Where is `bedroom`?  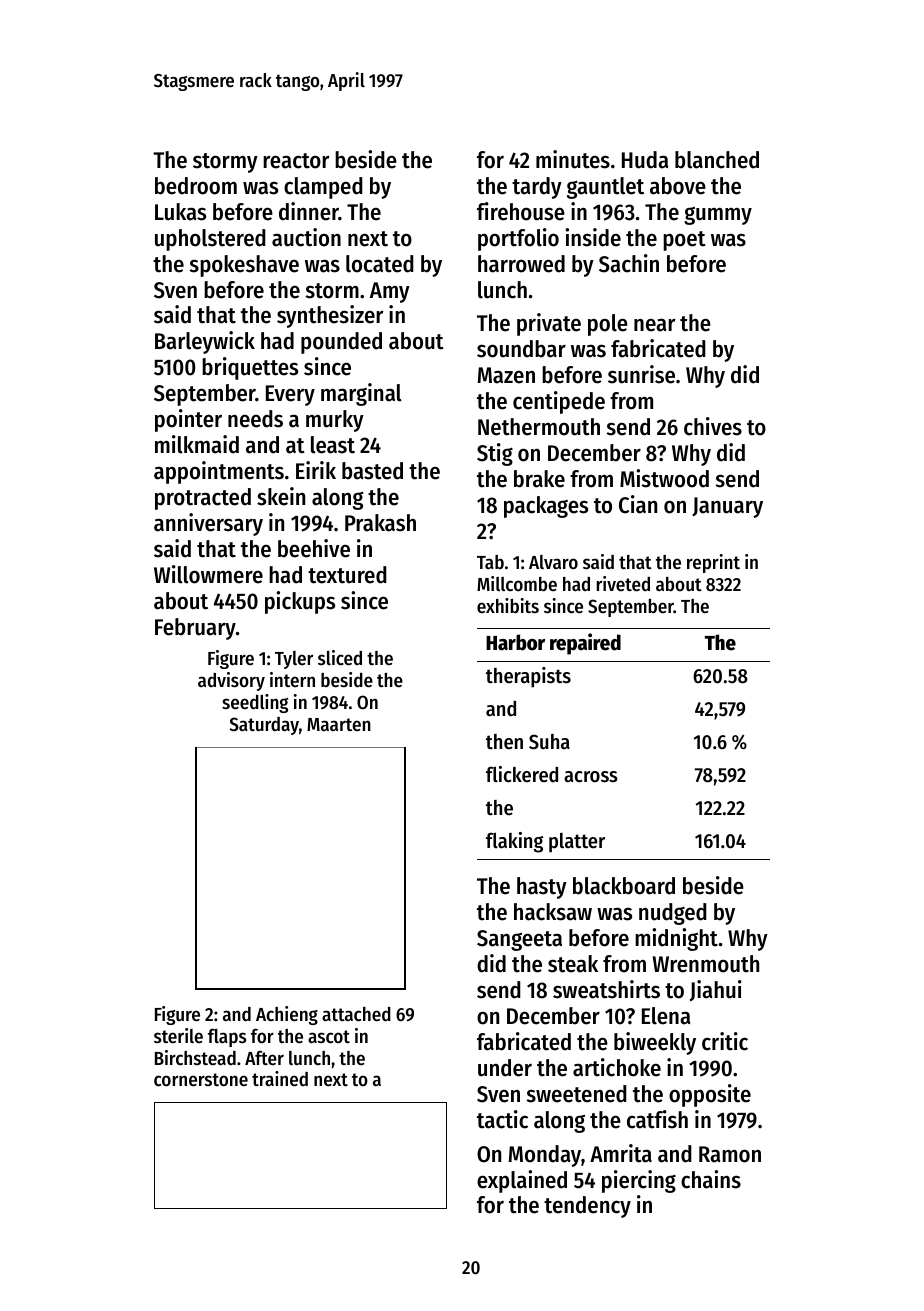 bedroom is located at coordinates (196, 186).
